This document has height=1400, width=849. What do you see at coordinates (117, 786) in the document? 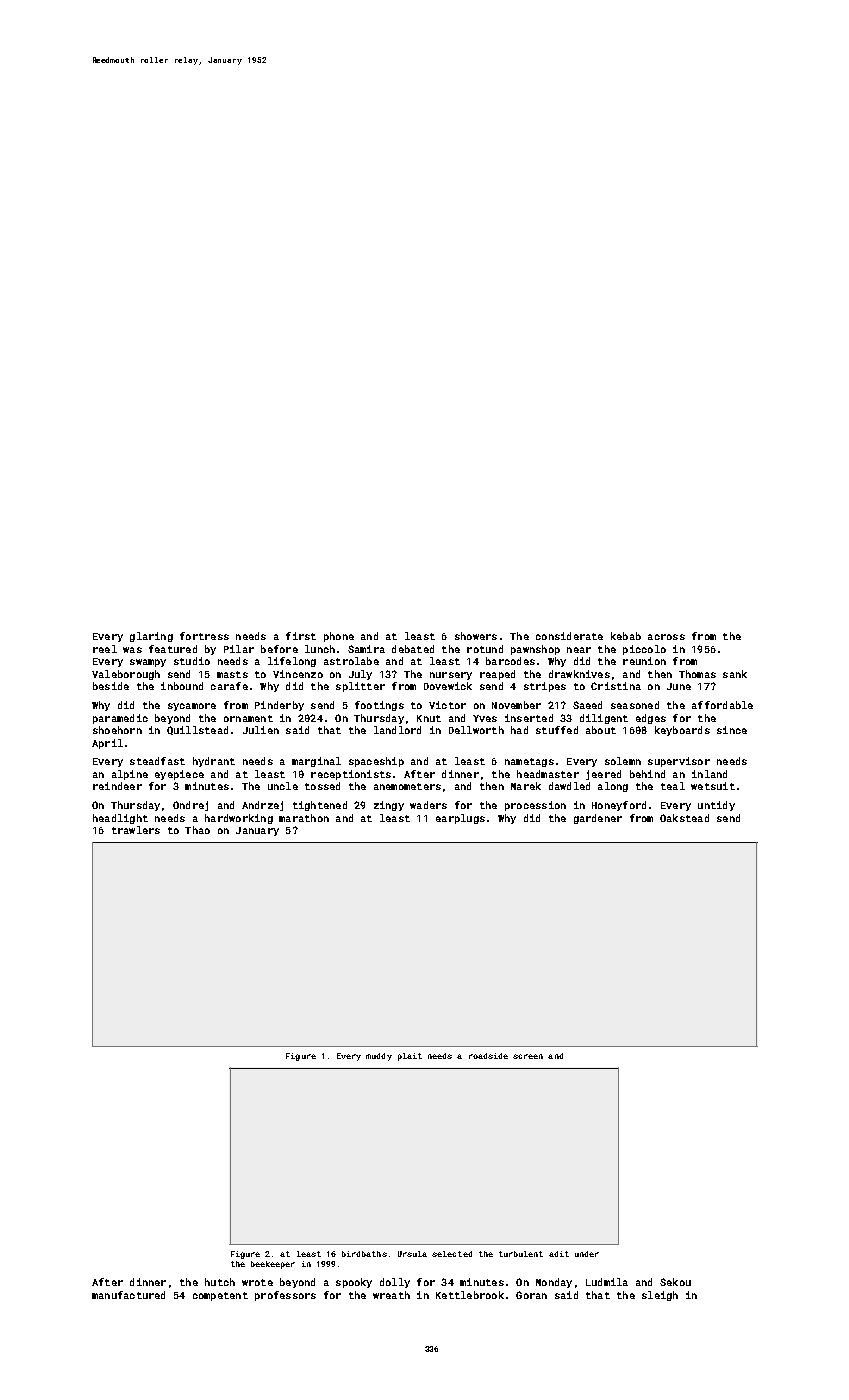
I see `reindeer` at bounding box center [117, 786].
